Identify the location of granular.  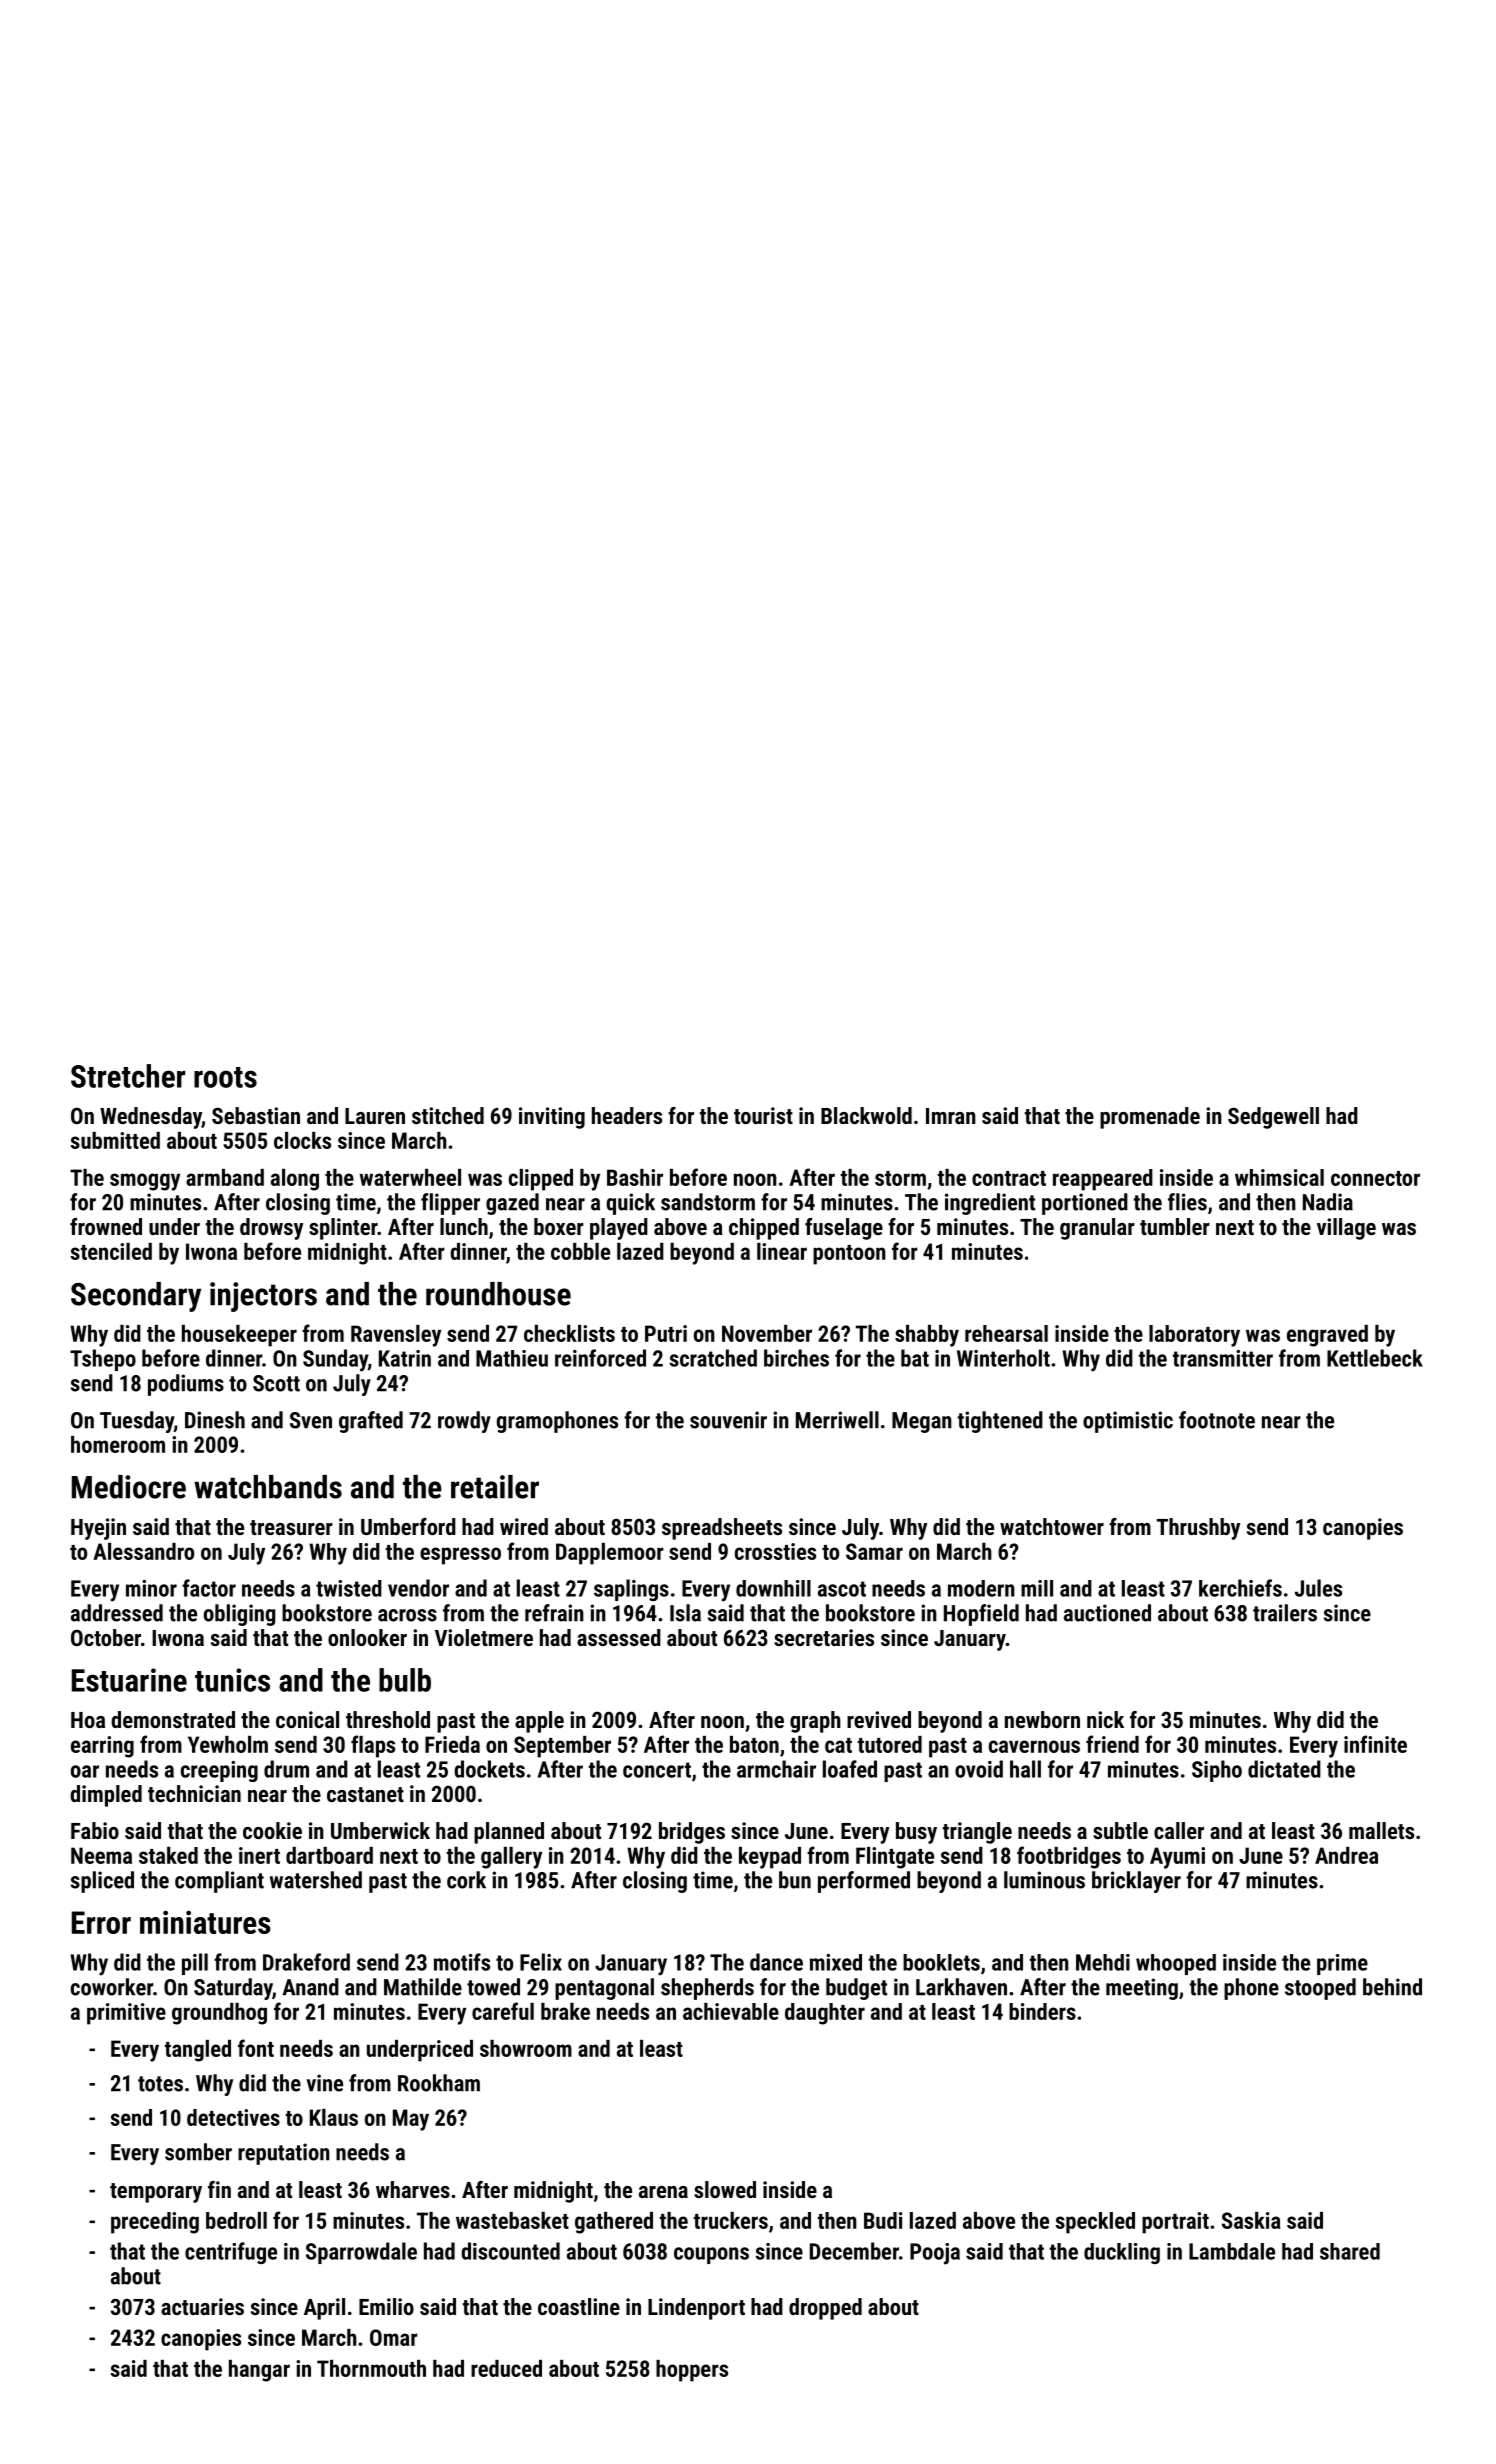
(1097, 1229).
